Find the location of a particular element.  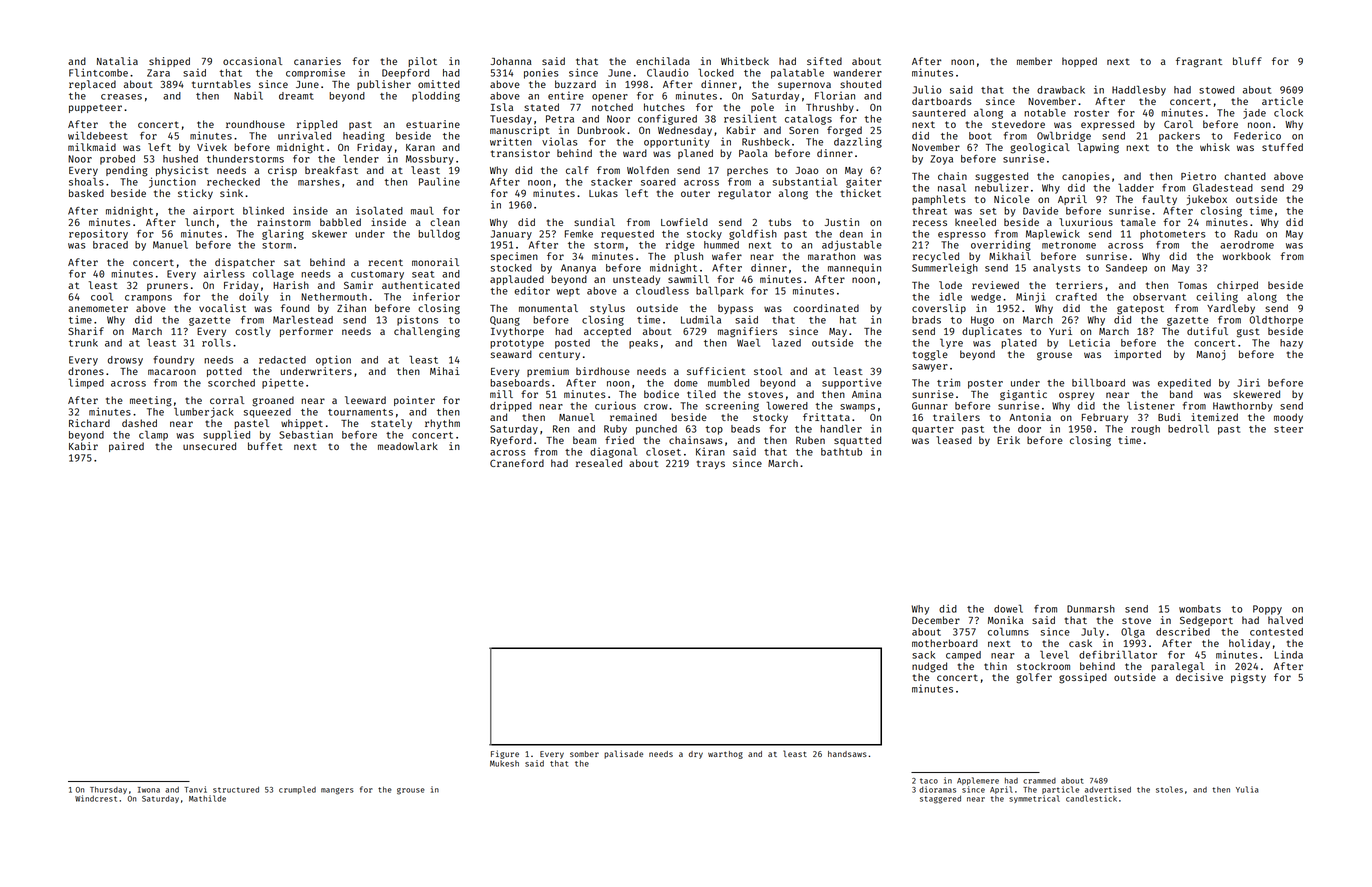

dripped is located at coordinates (511, 407).
